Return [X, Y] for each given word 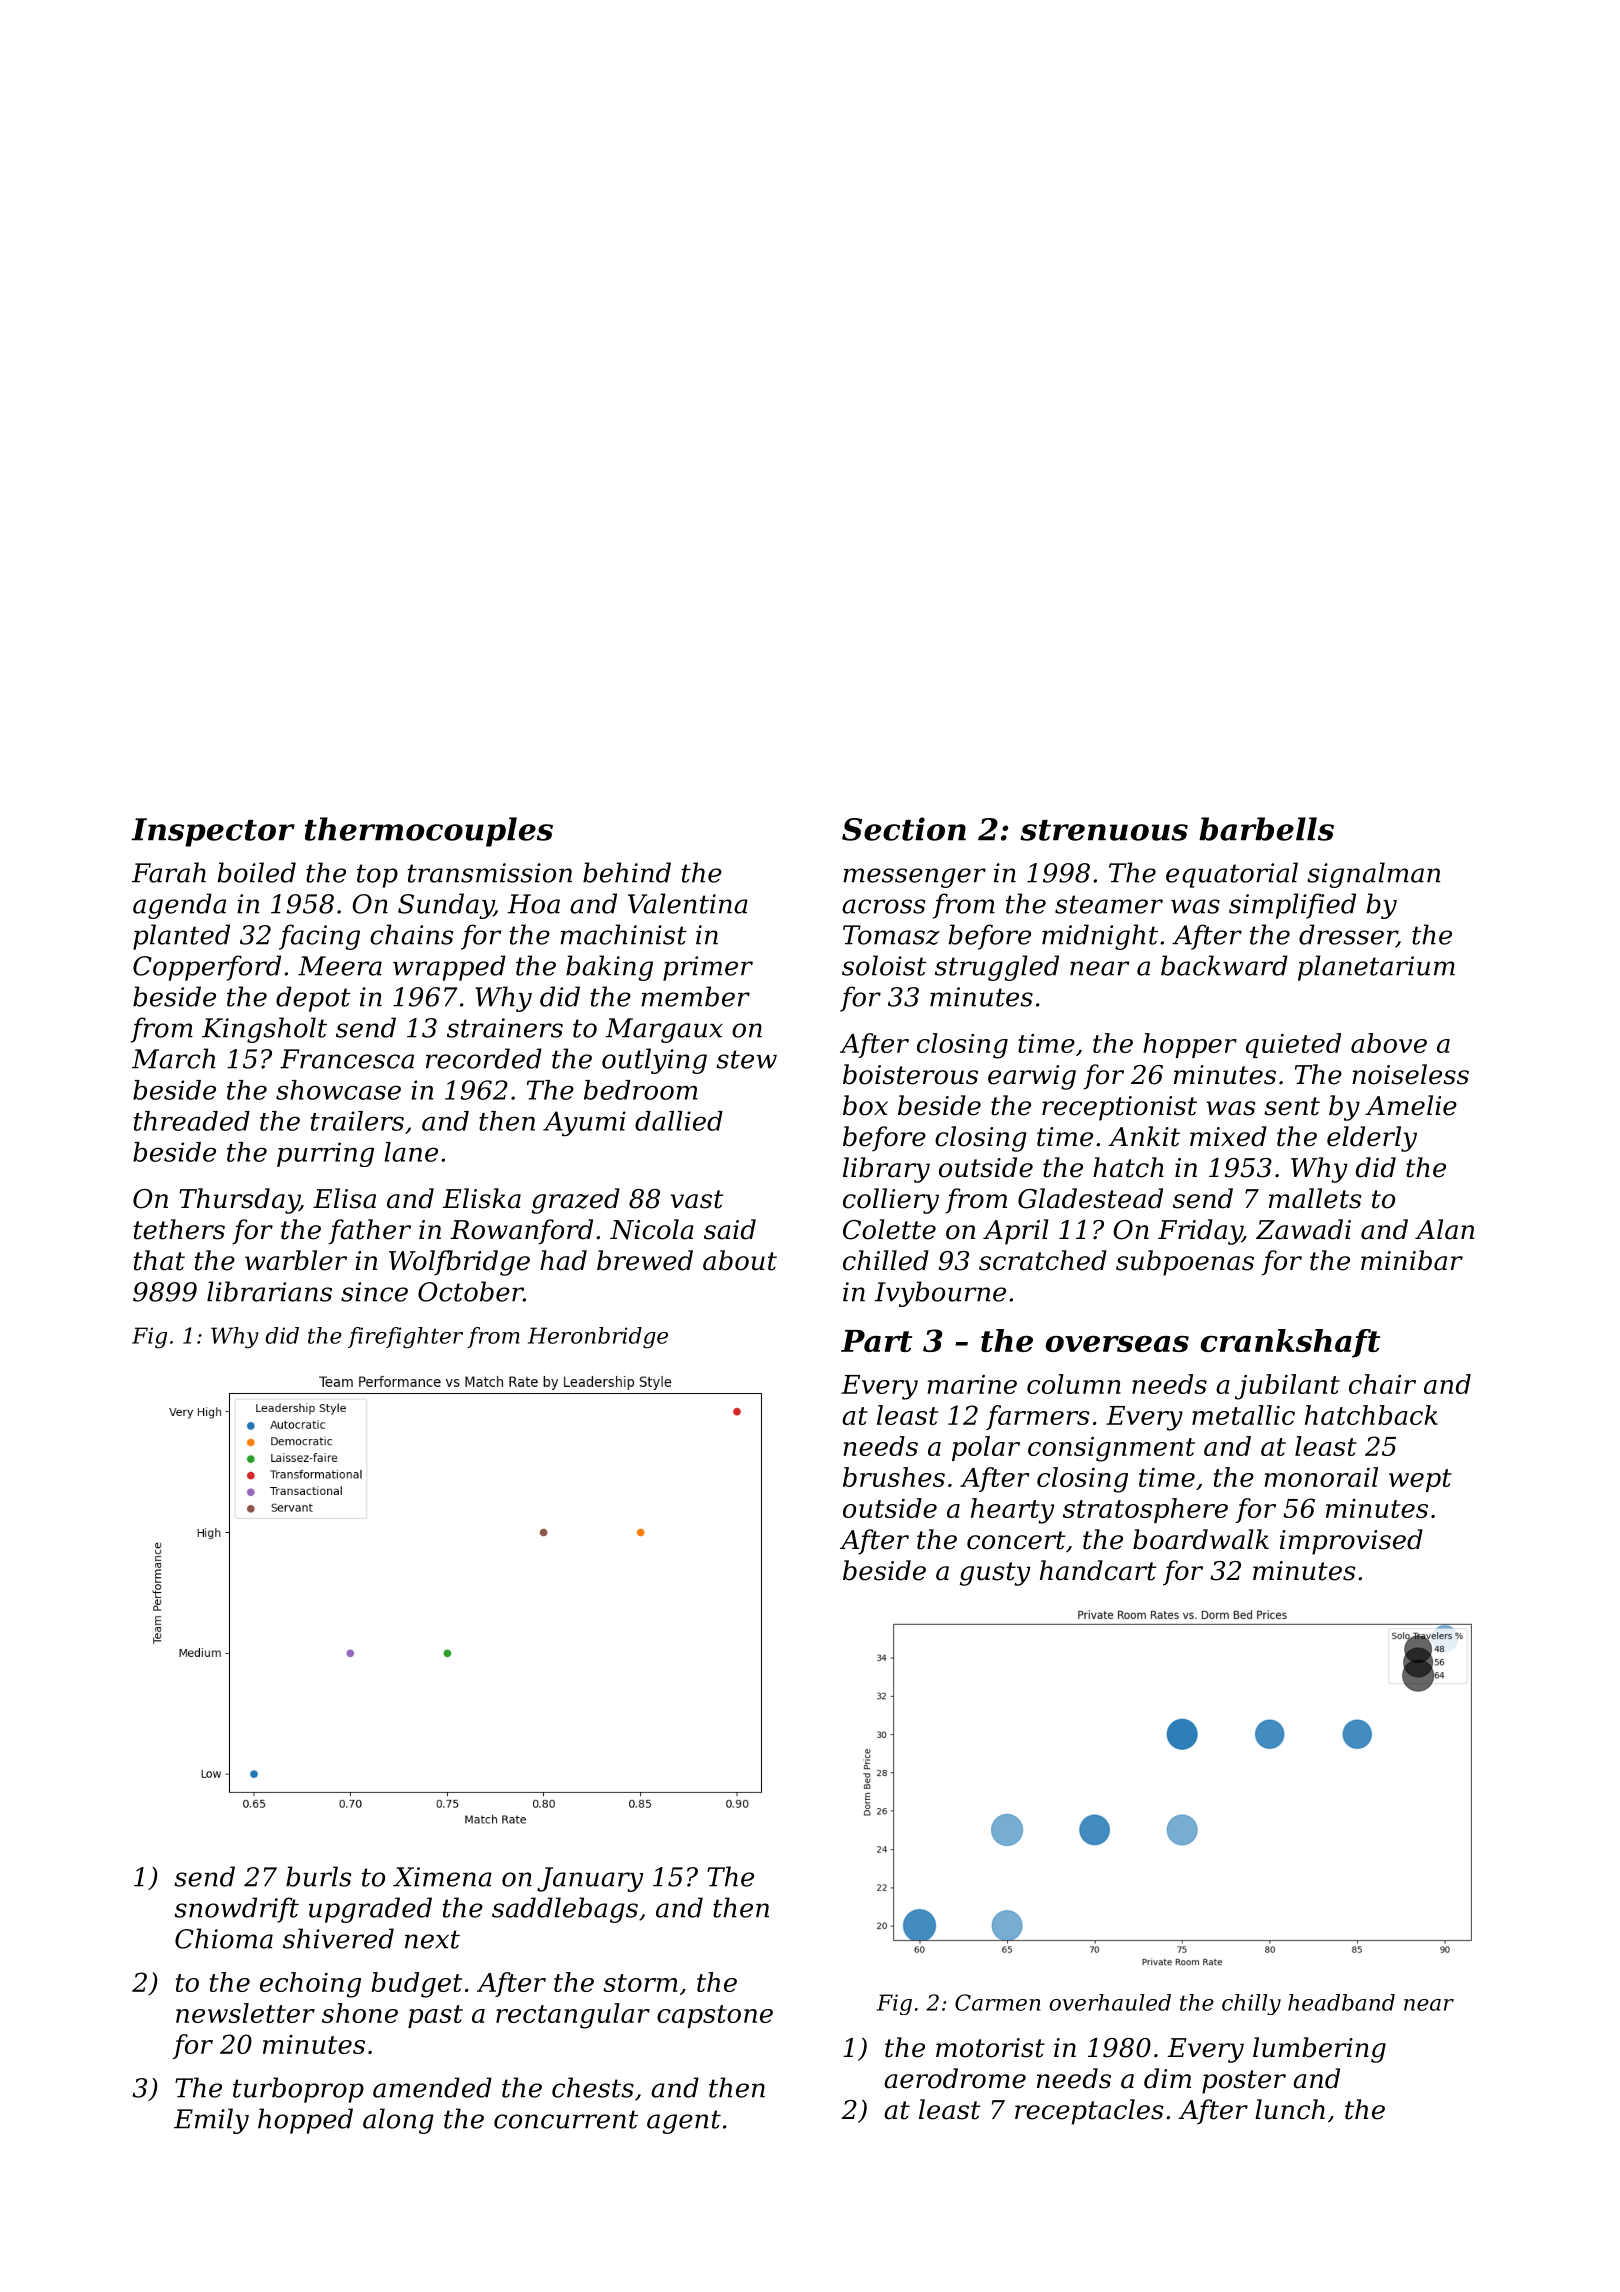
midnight [1100, 937]
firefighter [405, 1338]
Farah [169, 872]
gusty [995, 1574]
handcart [1098, 1570]
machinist [623, 934]
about [740, 1260]
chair [1382, 1384]
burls [318, 1876]
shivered [338, 1938]
